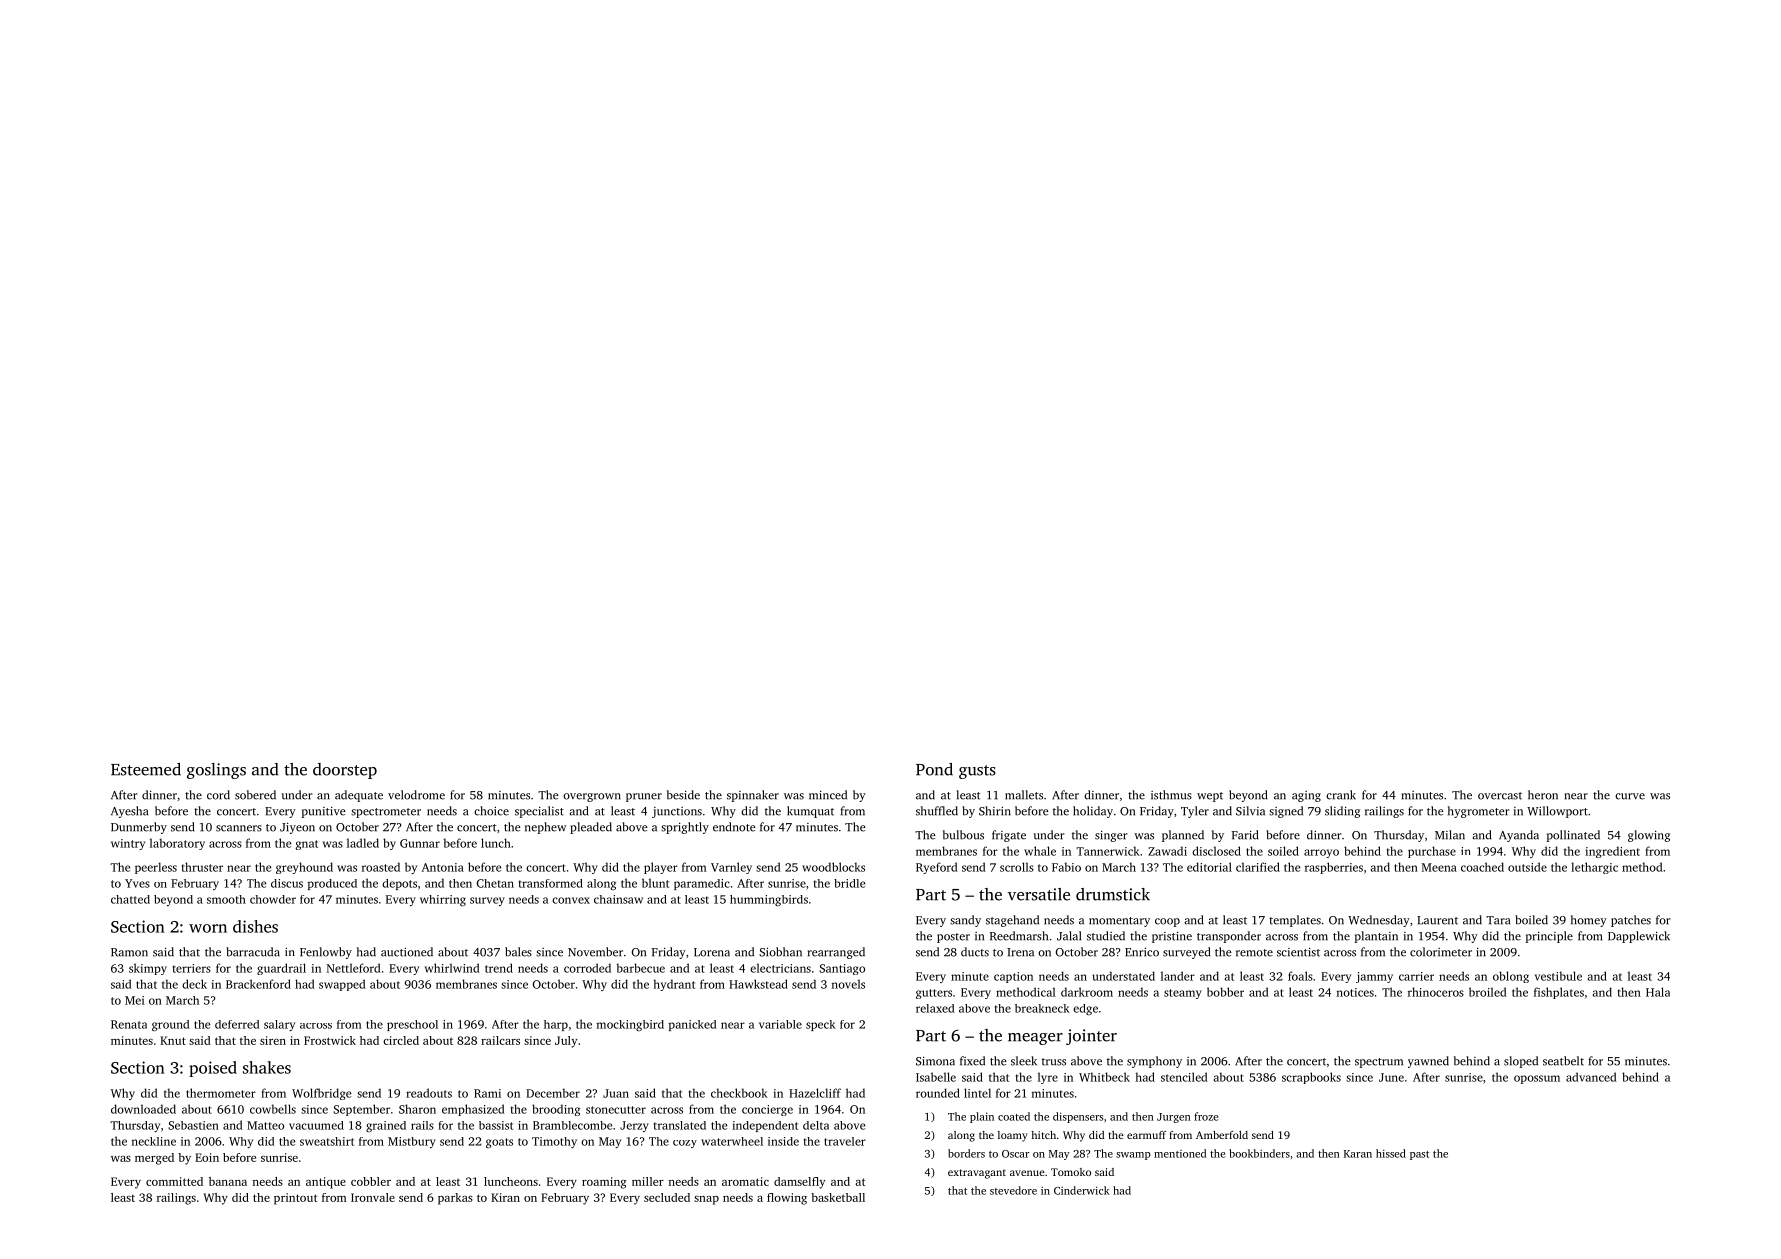  What do you see at coordinates (412, 1142) in the screenshot?
I see `Mistbury` at bounding box center [412, 1142].
